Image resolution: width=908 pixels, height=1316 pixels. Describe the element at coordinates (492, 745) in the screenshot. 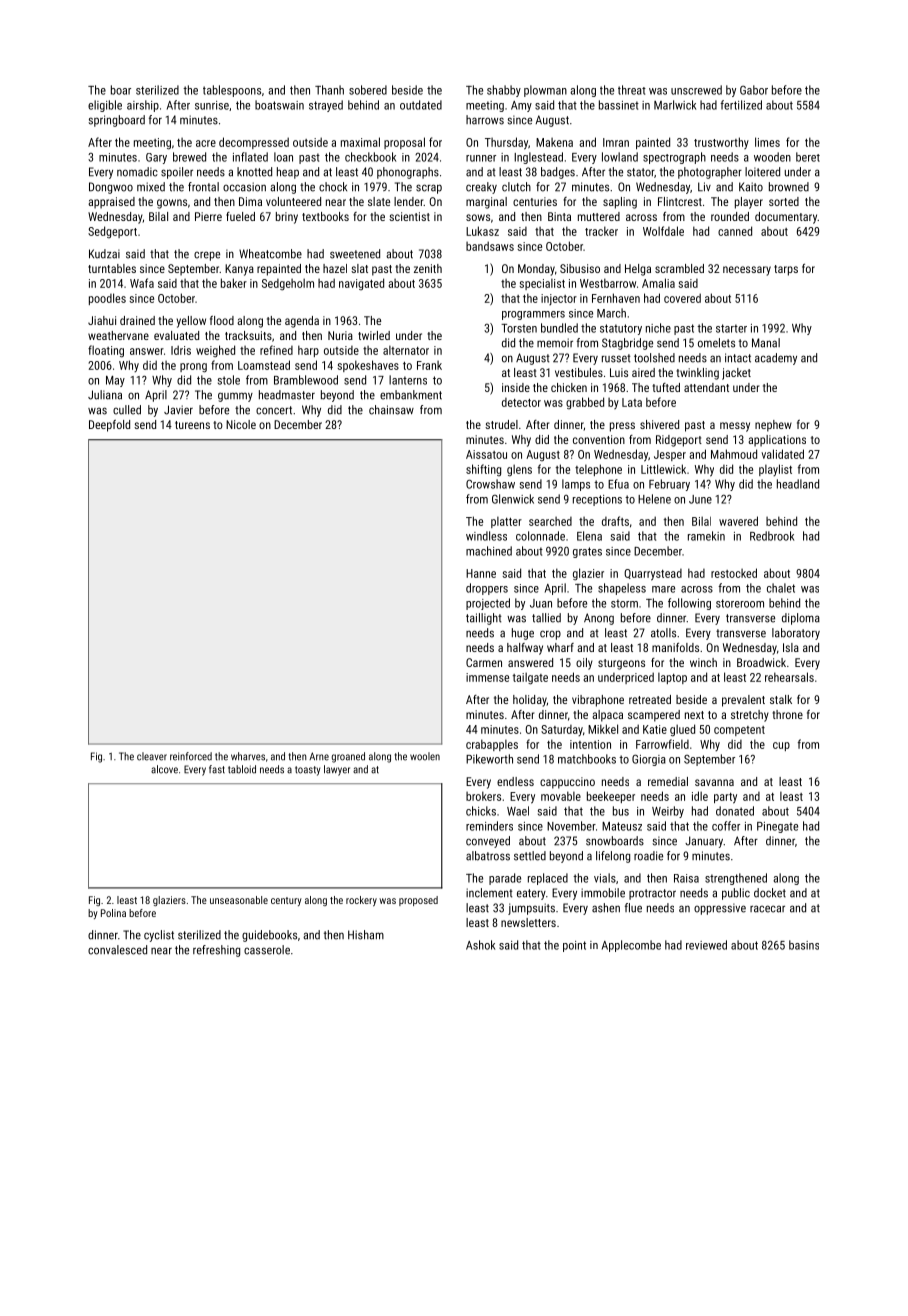

I see `crabapples` at that location.
